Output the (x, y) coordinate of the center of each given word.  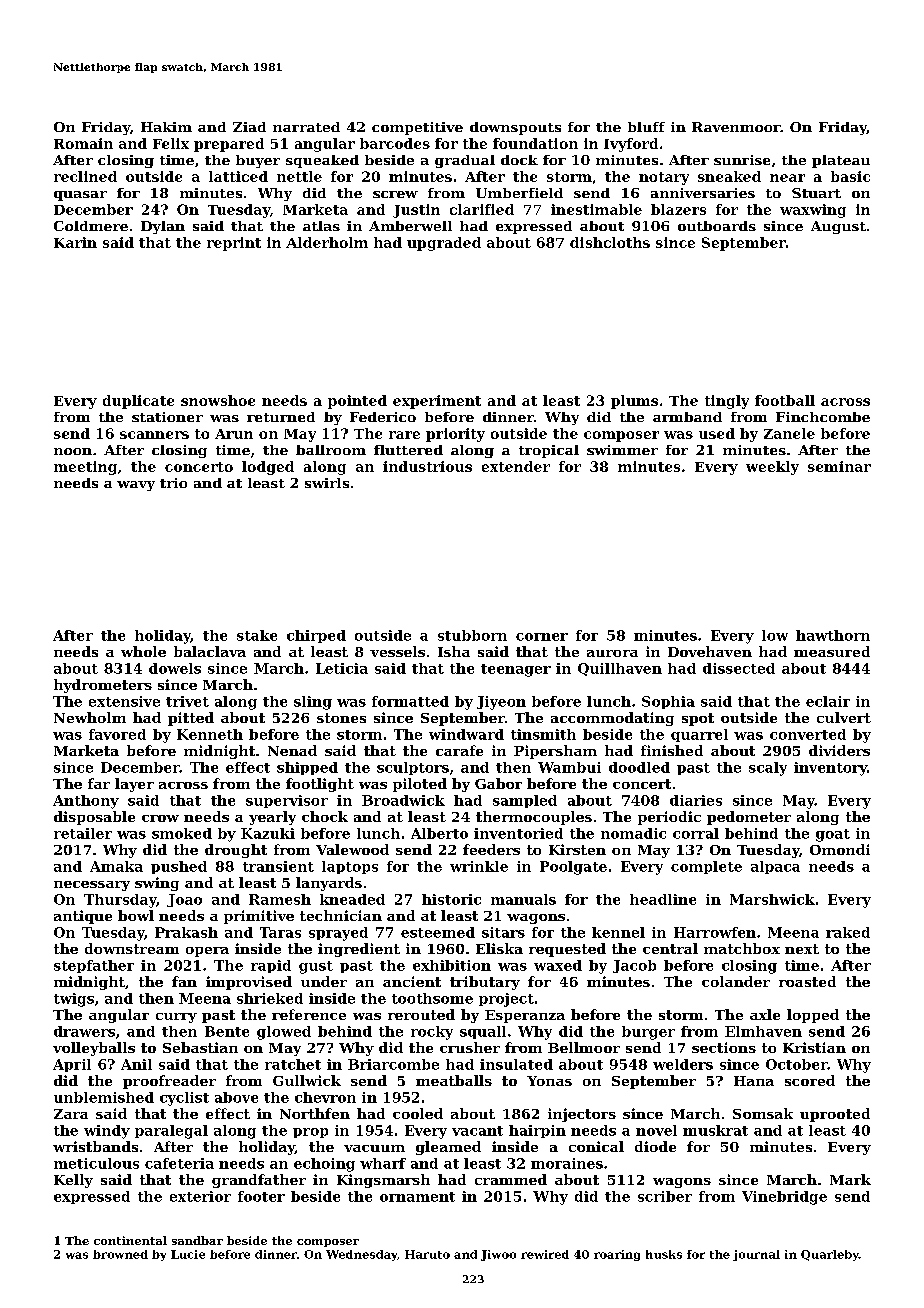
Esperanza (525, 1016)
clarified (482, 209)
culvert (844, 717)
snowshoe (218, 400)
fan (184, 981)
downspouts (515, 128)
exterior (200, 1196)
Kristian (814, 1047)
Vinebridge (784, 1198)
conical (596, 1146)
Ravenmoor (736, 127)
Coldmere (91, 226)
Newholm (90, 717)
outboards (717, 226)
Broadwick (403, 800)
